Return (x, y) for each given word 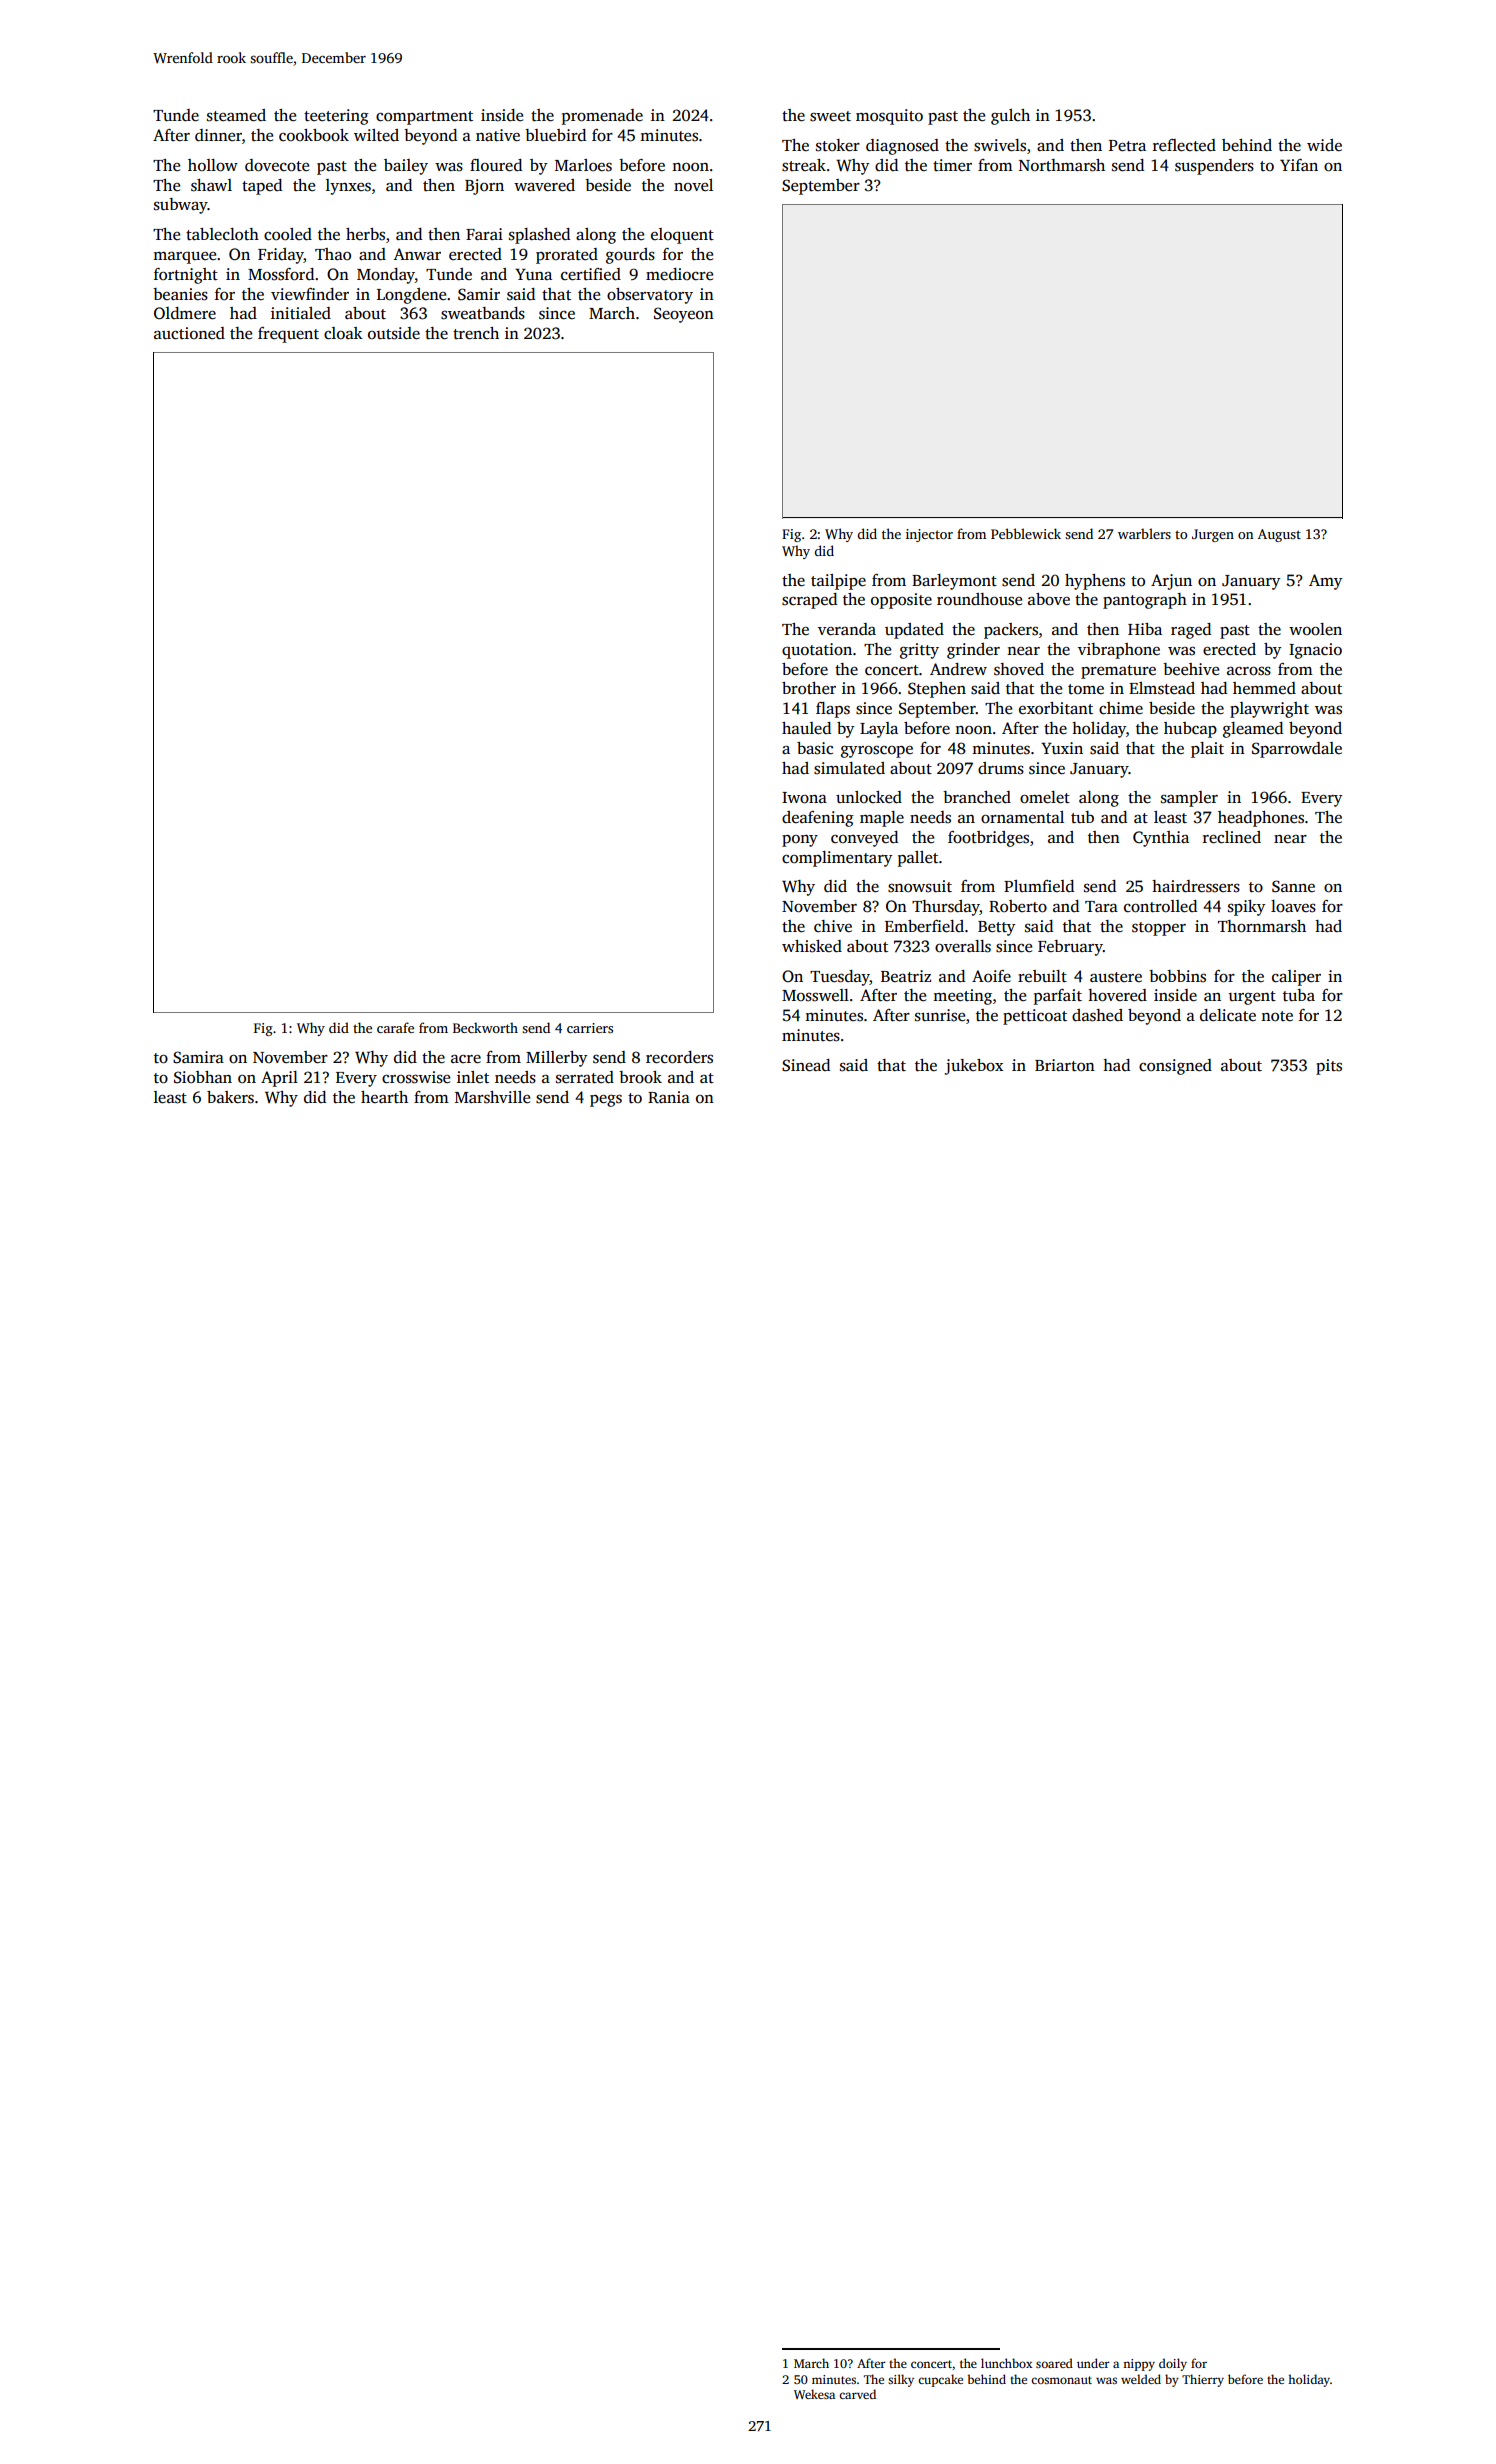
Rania (669, 1097)
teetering (336, 117)
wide (1324, 145)
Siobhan (203, 1077)
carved (857, 2394)
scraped (809, 601)
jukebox (973, 1067)
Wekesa (814, 2394)
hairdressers (1196, 886)
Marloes (583, 165)
